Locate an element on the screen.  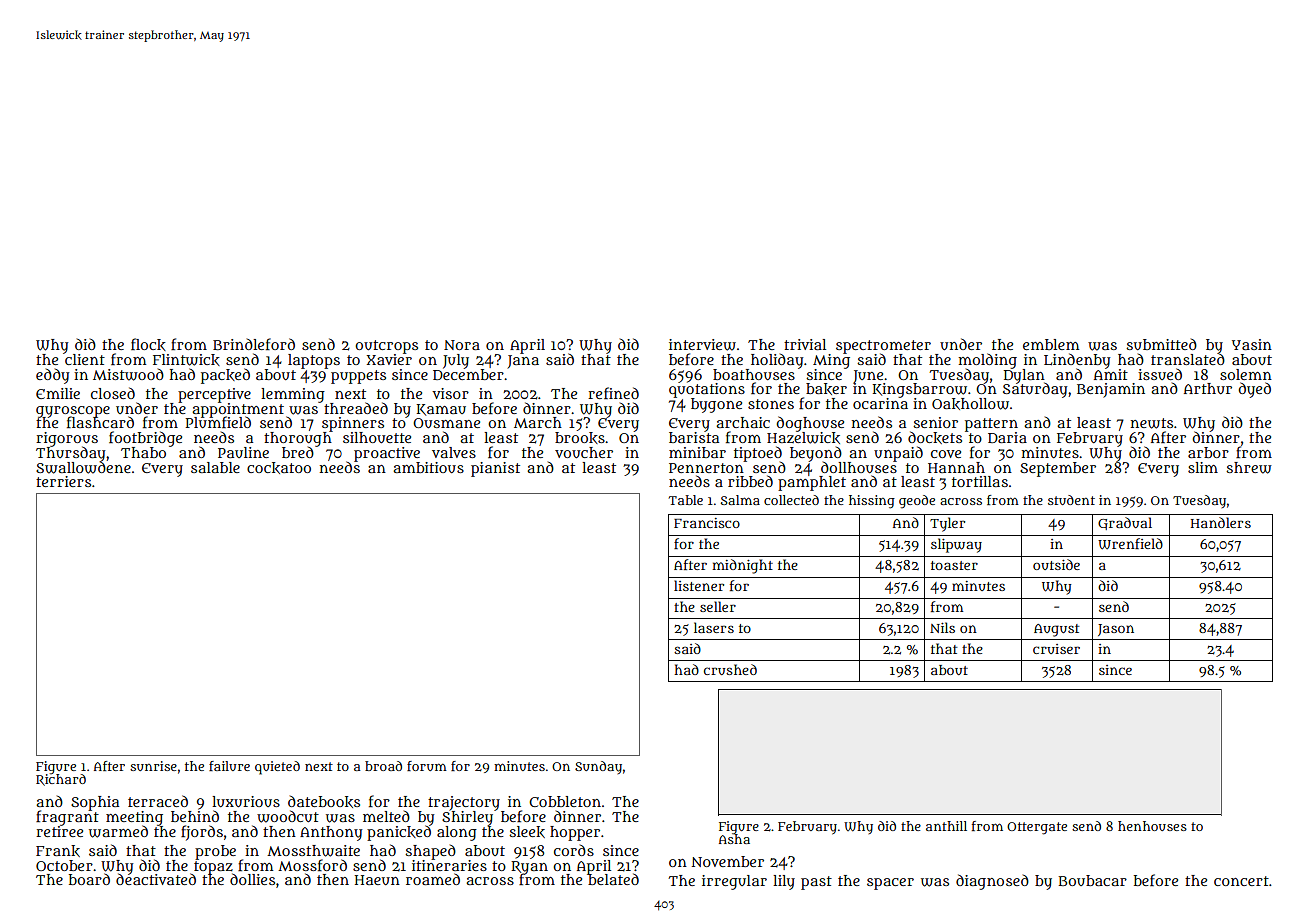
dollies is located at coordinates (252, 879).
